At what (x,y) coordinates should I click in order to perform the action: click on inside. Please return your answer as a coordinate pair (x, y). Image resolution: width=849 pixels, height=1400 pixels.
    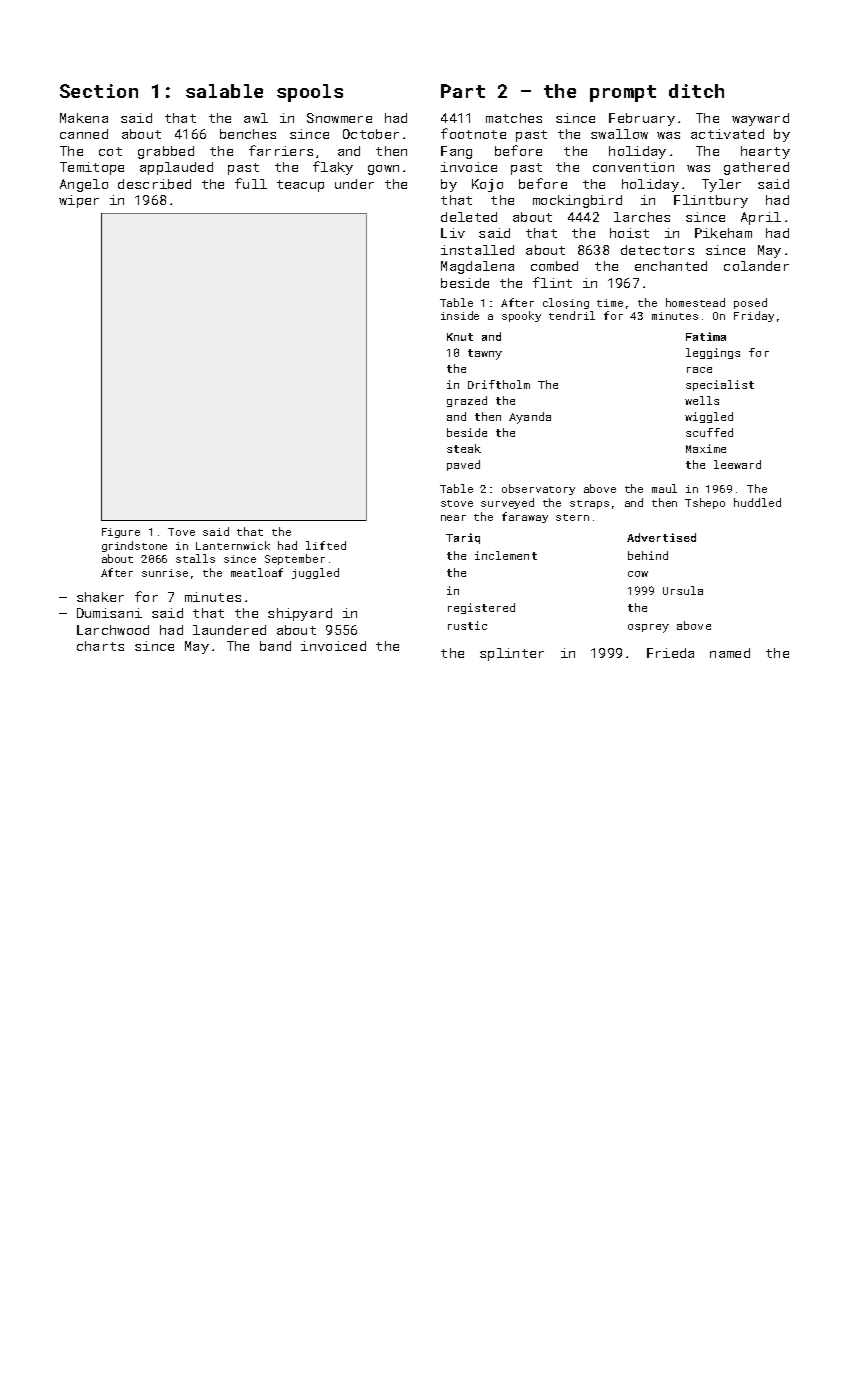
    Looking at the image, I should click on (460, 315).
